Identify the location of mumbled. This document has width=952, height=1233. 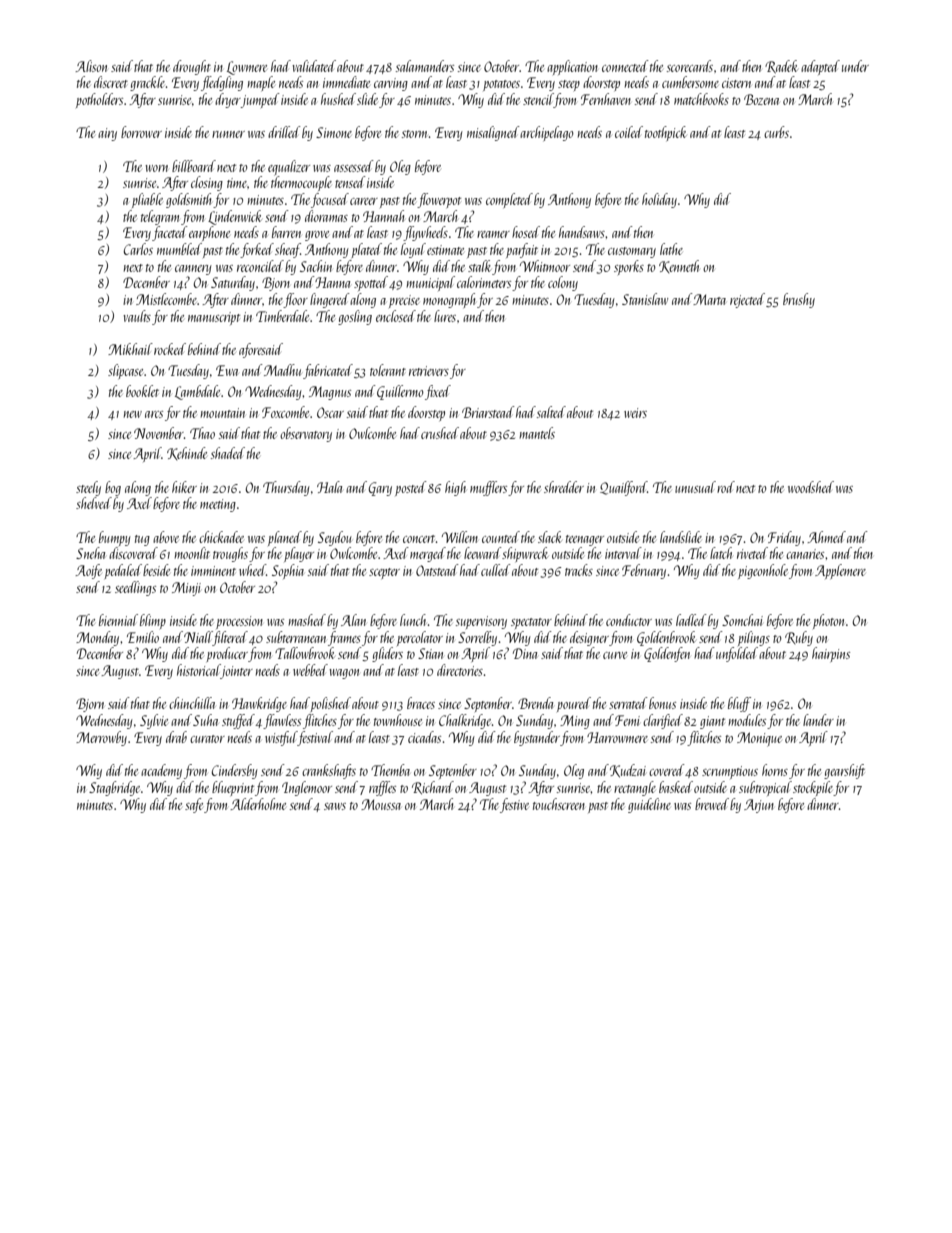
(179, 249).
